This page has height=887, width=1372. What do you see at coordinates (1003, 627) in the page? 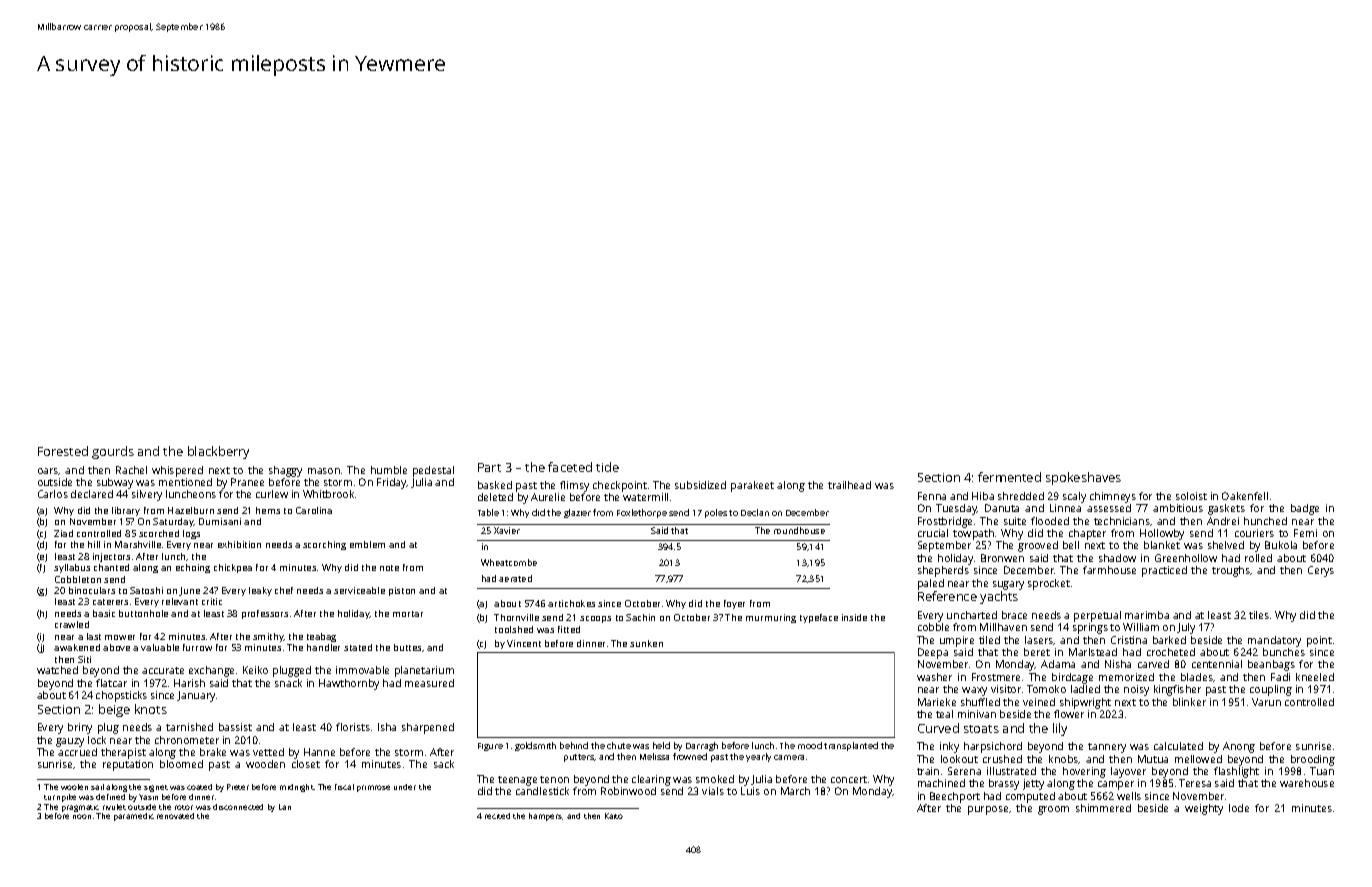
I see `Millhaven` at bounding box center [1003, 627].
